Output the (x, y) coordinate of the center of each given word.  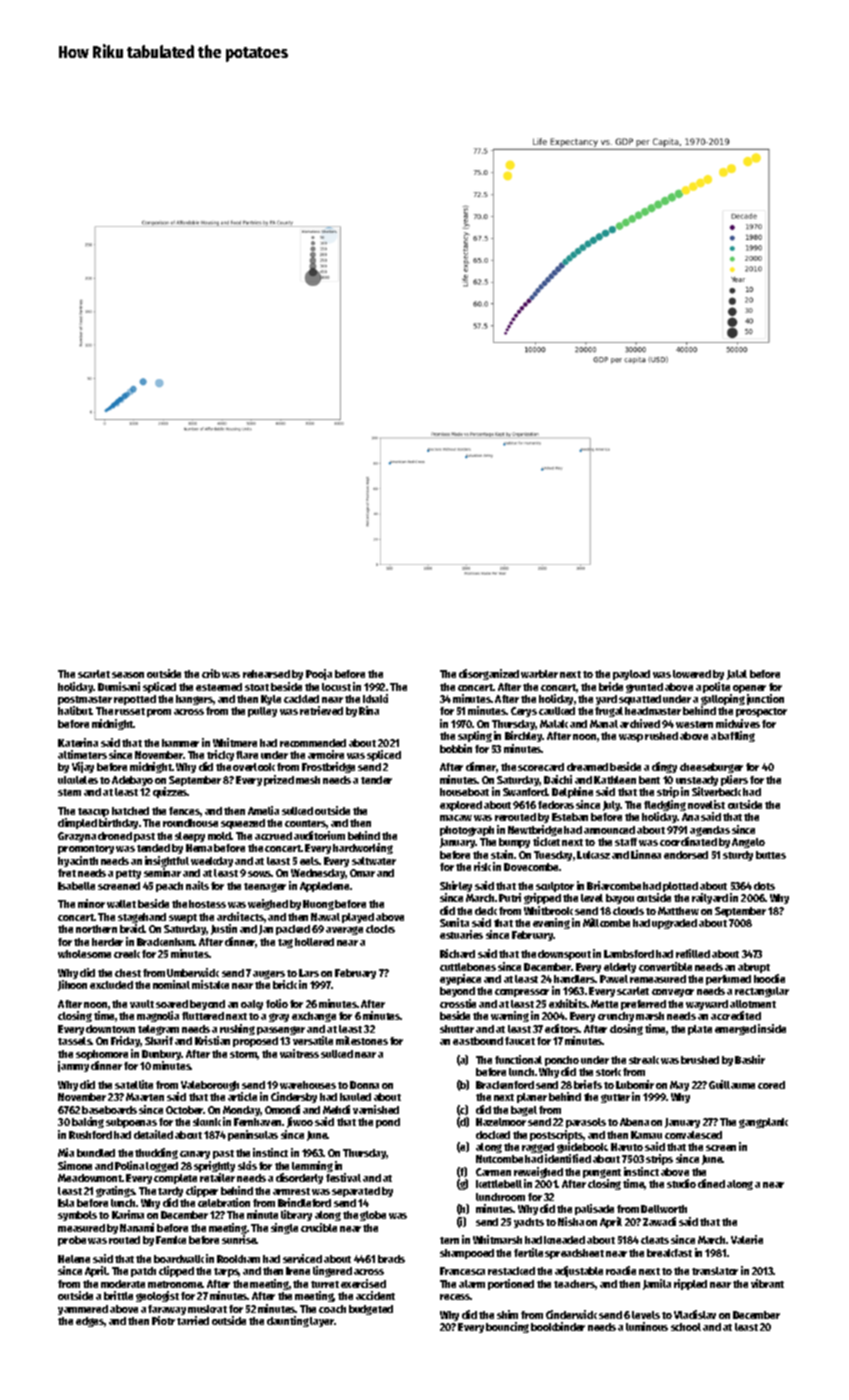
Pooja (319, 674)
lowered (692, 674)
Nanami (137, 1227)
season (128, 675)
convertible (665, 966)
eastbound (478, 1041)
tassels (75, 1041)
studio (681, 1183)
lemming (312, 1166)
